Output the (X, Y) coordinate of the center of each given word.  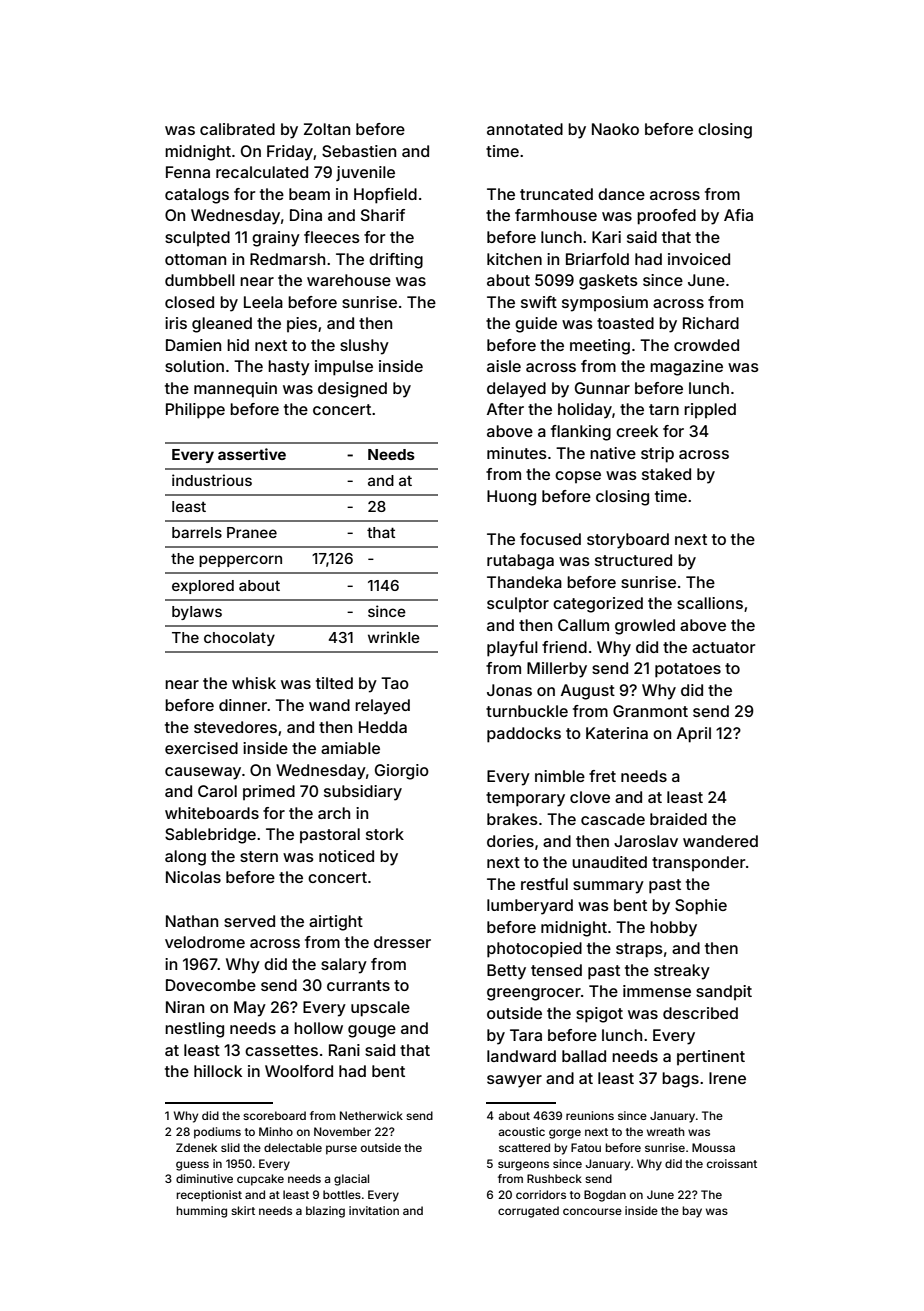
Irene (727, 1078)
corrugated (528, 1212)
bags (680, 1080)
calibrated (237, 129)
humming (201, 1212)
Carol (217, 791)
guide (536, 325)
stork (385, 834)
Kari (606, 237)
